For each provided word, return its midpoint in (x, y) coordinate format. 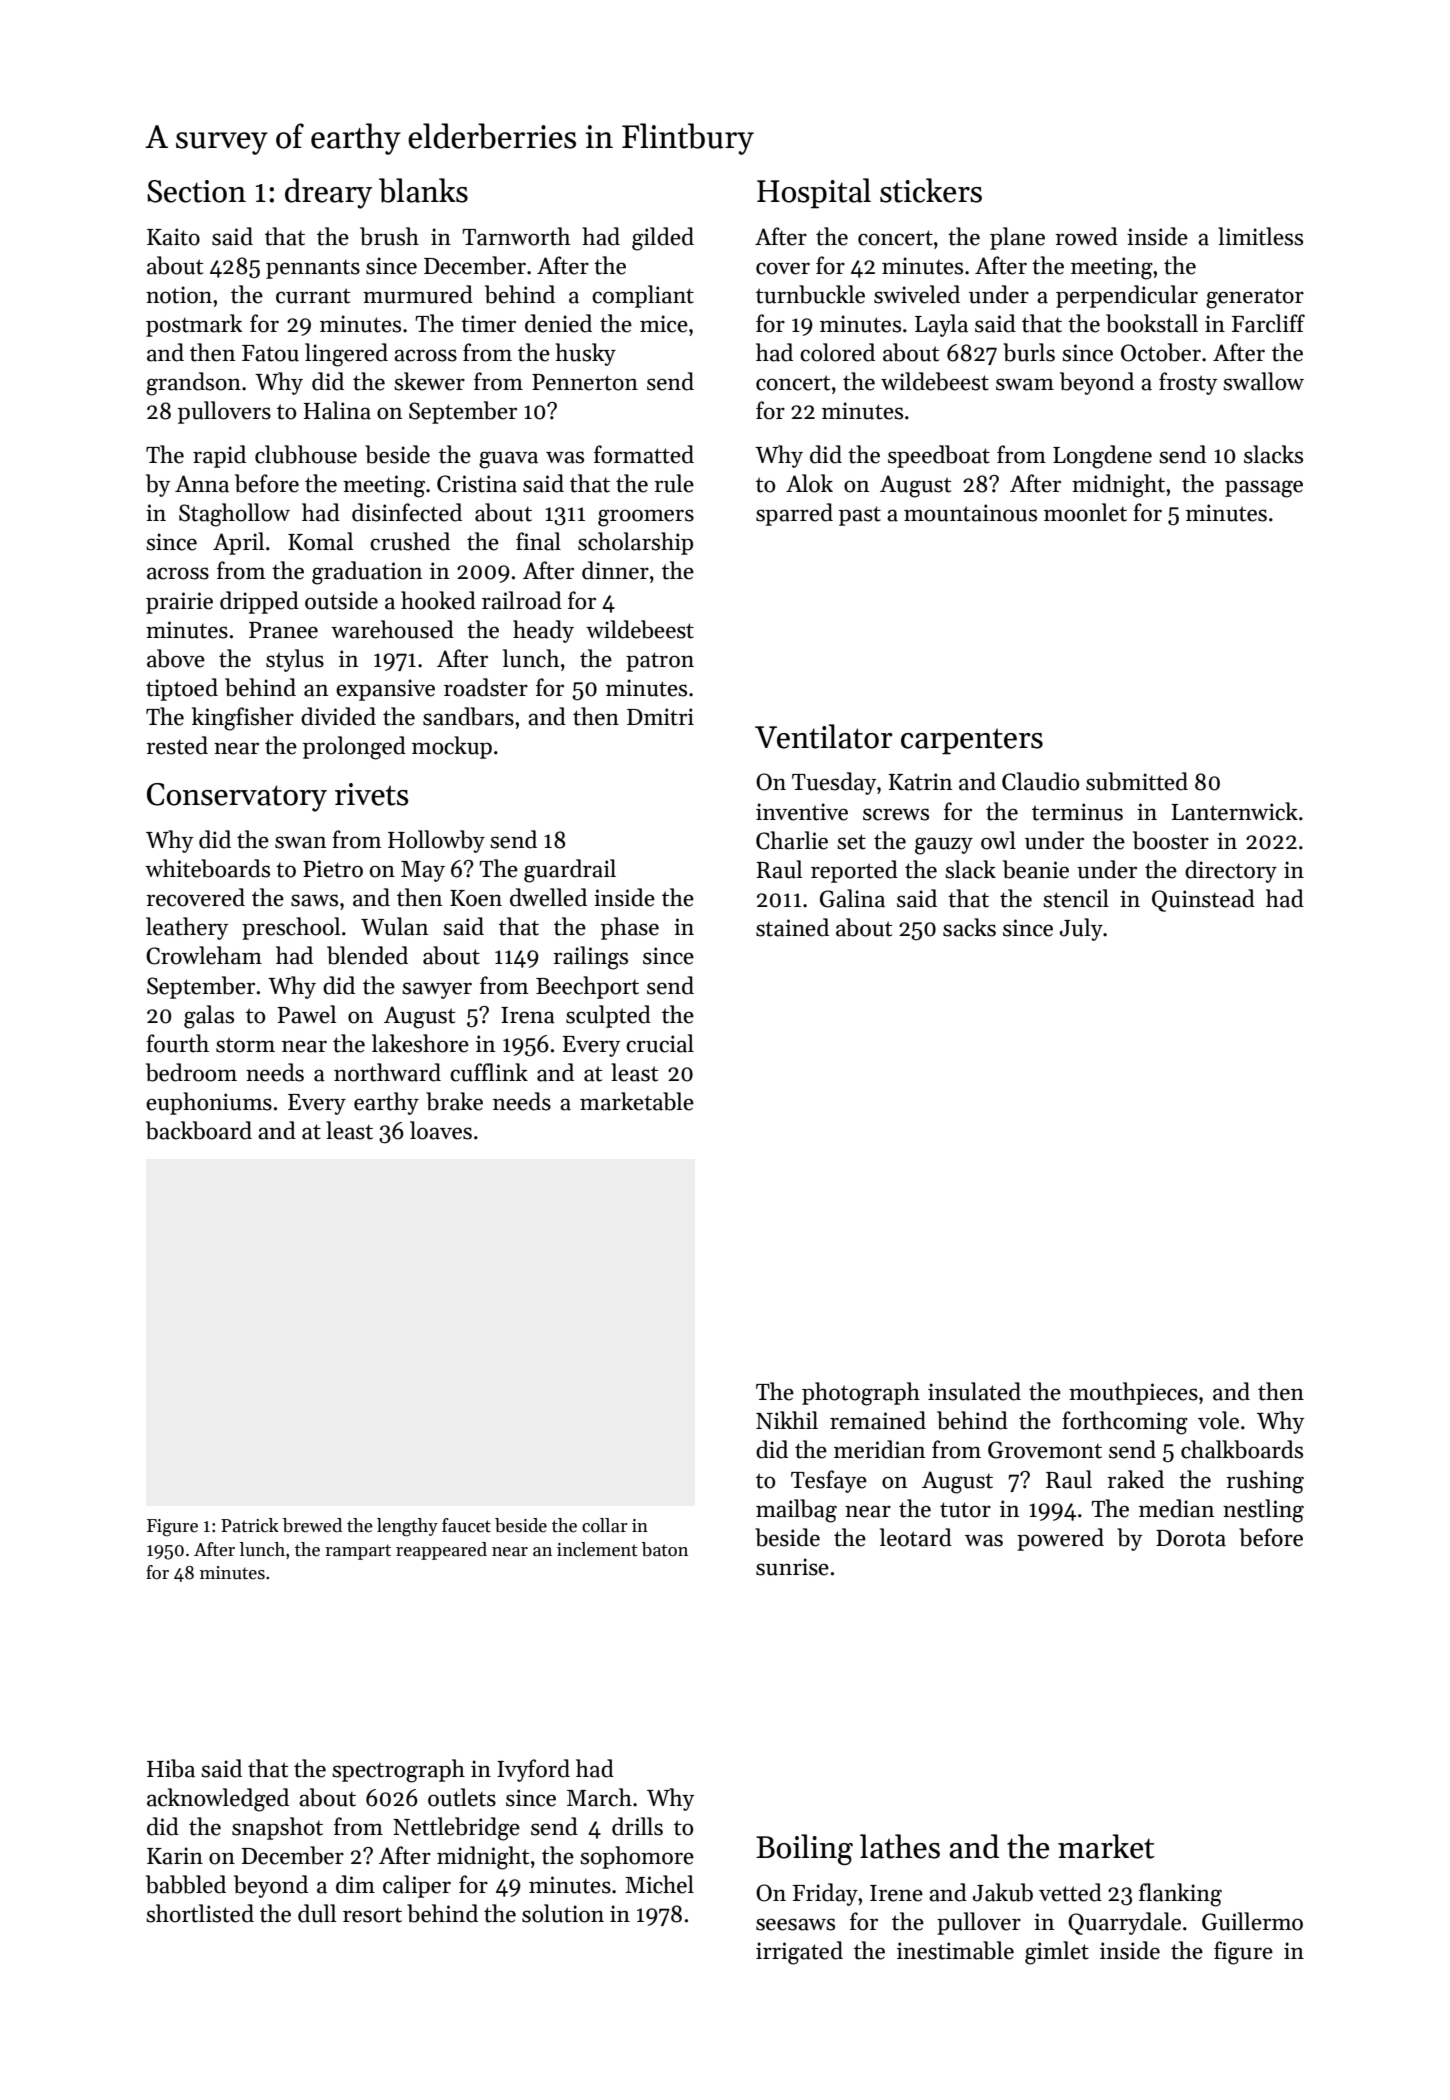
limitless (1260, 236)
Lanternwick (1234, 811)
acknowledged (218, 1800)
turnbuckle (810, 294)
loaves (441, 1130)
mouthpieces (1133, 1393)
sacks (969, 927)
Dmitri (660, 717)
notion (179, 295)
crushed (410, 541)
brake (454, 1101)
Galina (852, 898)
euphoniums (209, 1103)
